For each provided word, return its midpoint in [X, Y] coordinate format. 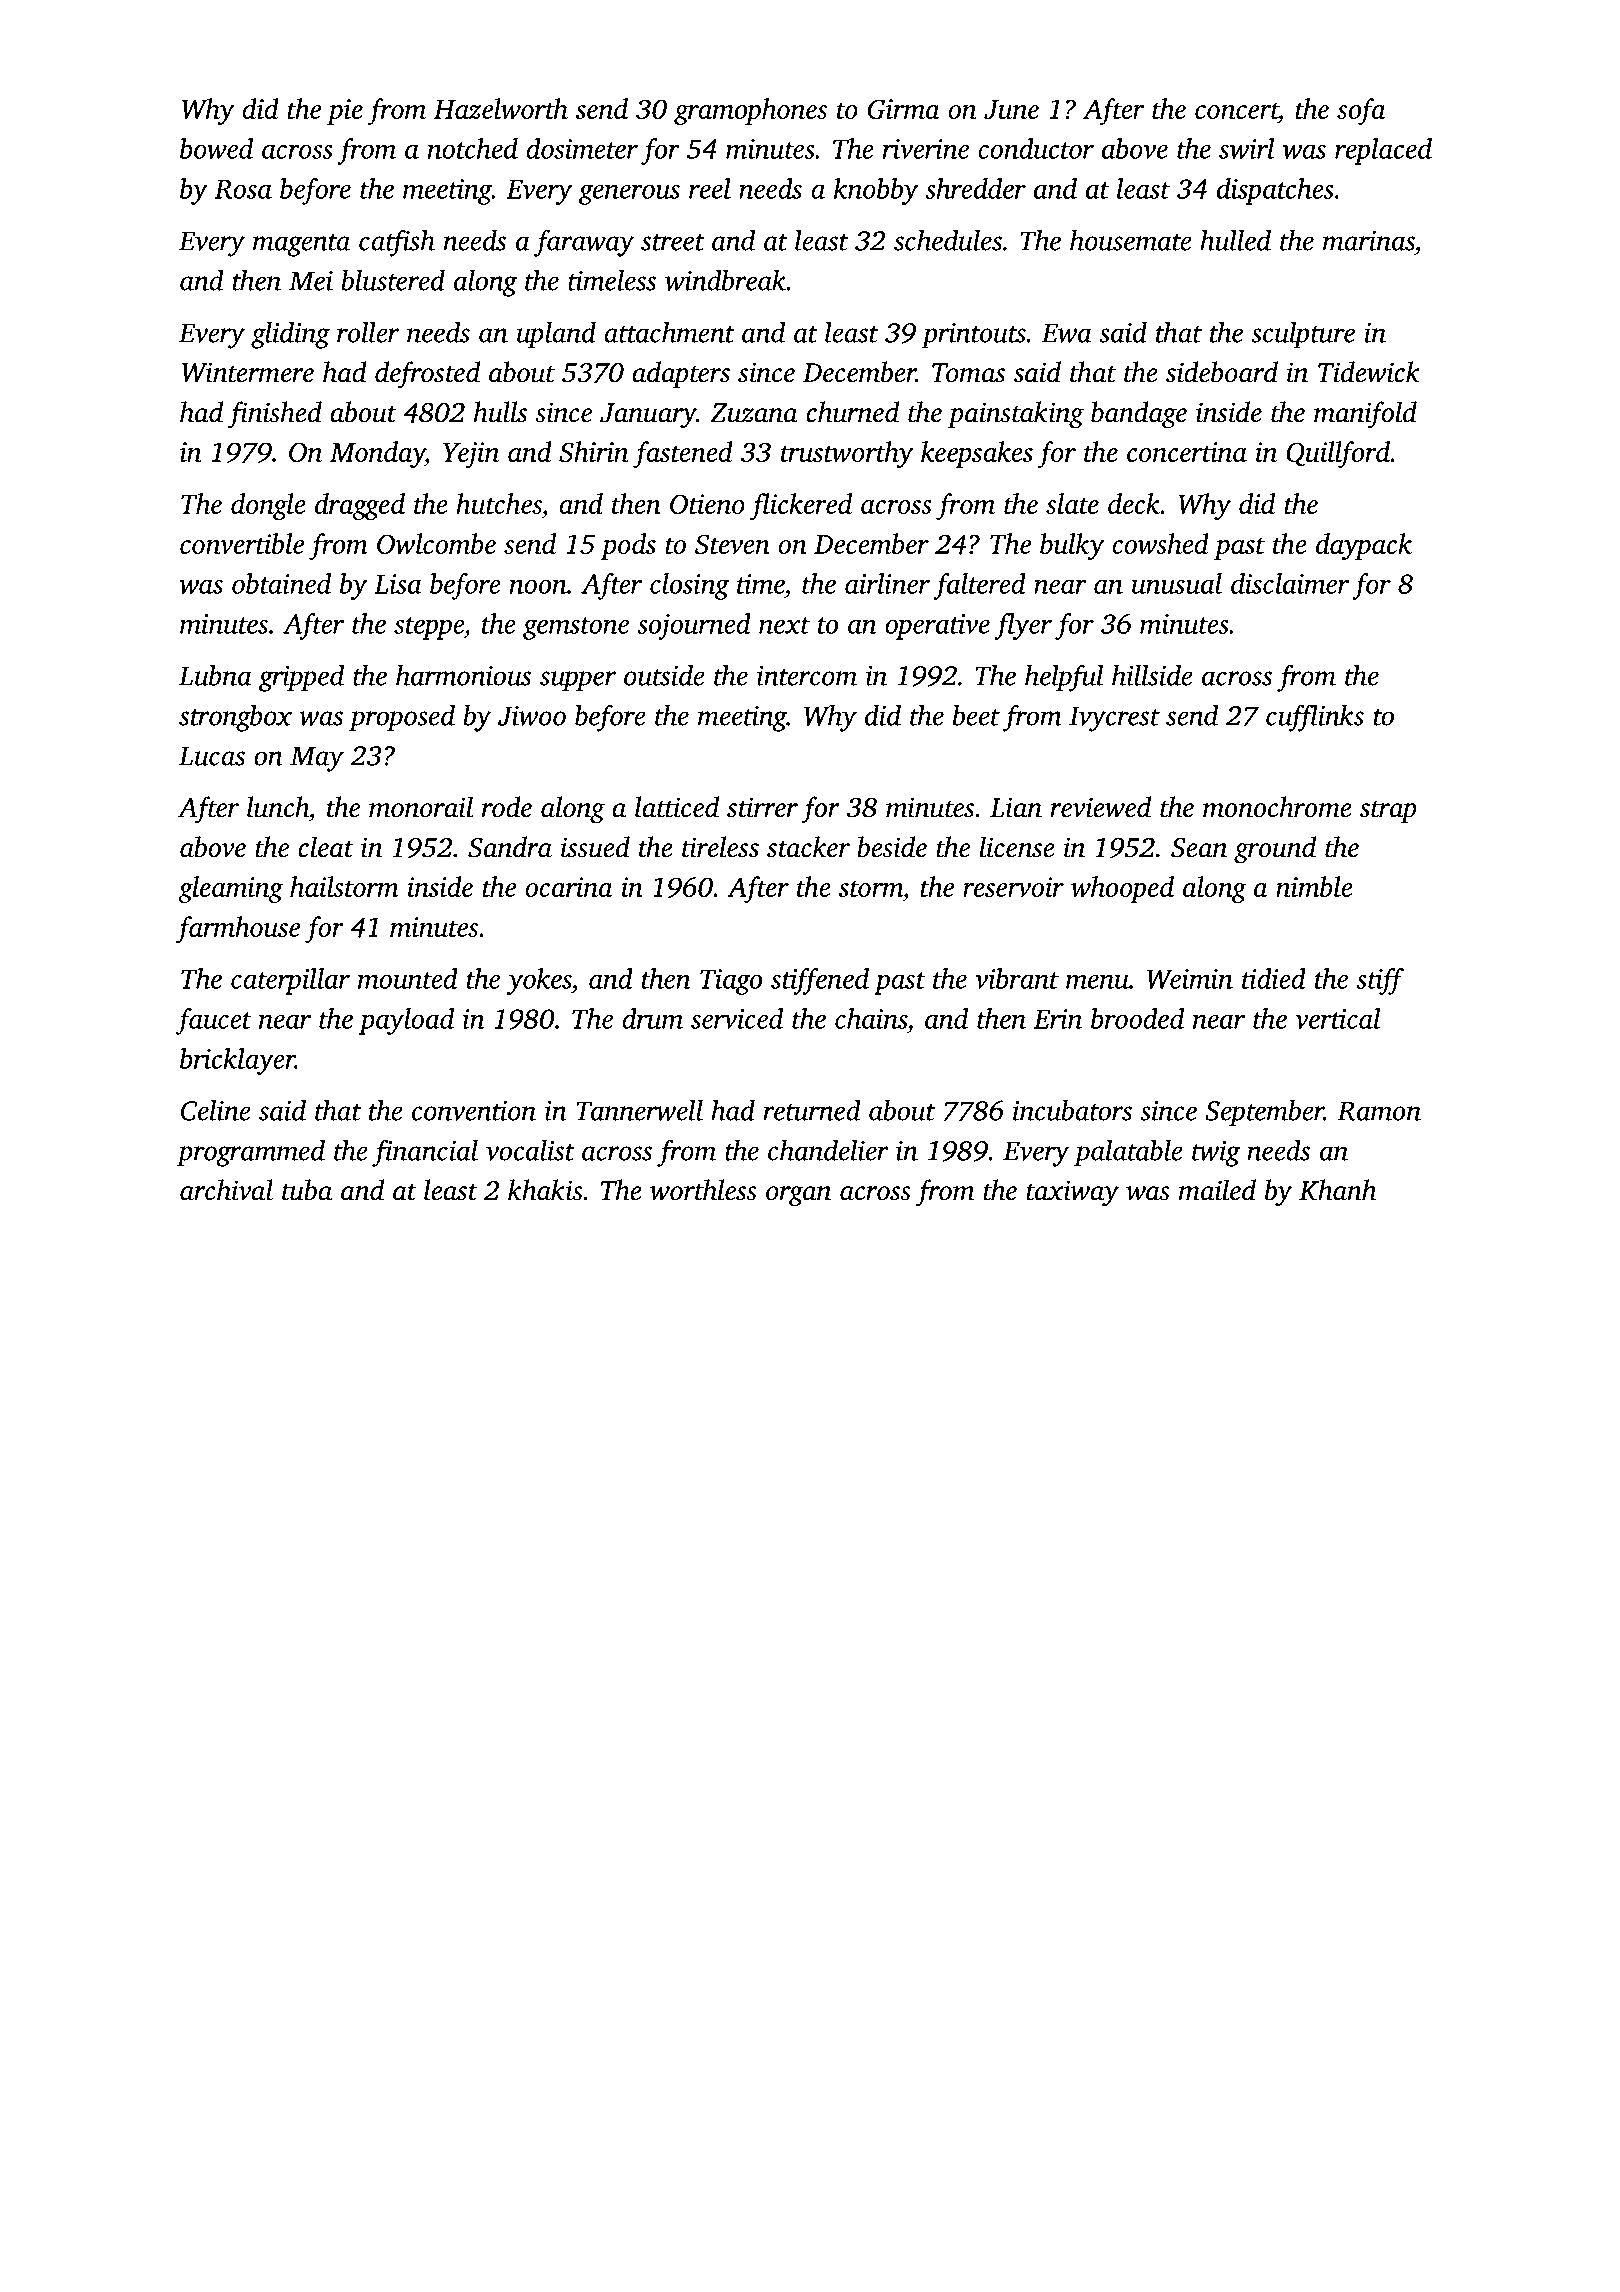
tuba [307, 1190]
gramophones [750, 111]
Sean [1199, 848]
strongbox [235, 718]
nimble [1314, 886]
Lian [1016, 807]
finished [275, 415]
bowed [216, 148]
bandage [1139, 415]
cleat [326, 847]
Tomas [968, 373]
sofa [1361, 111]
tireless [720, 847]
